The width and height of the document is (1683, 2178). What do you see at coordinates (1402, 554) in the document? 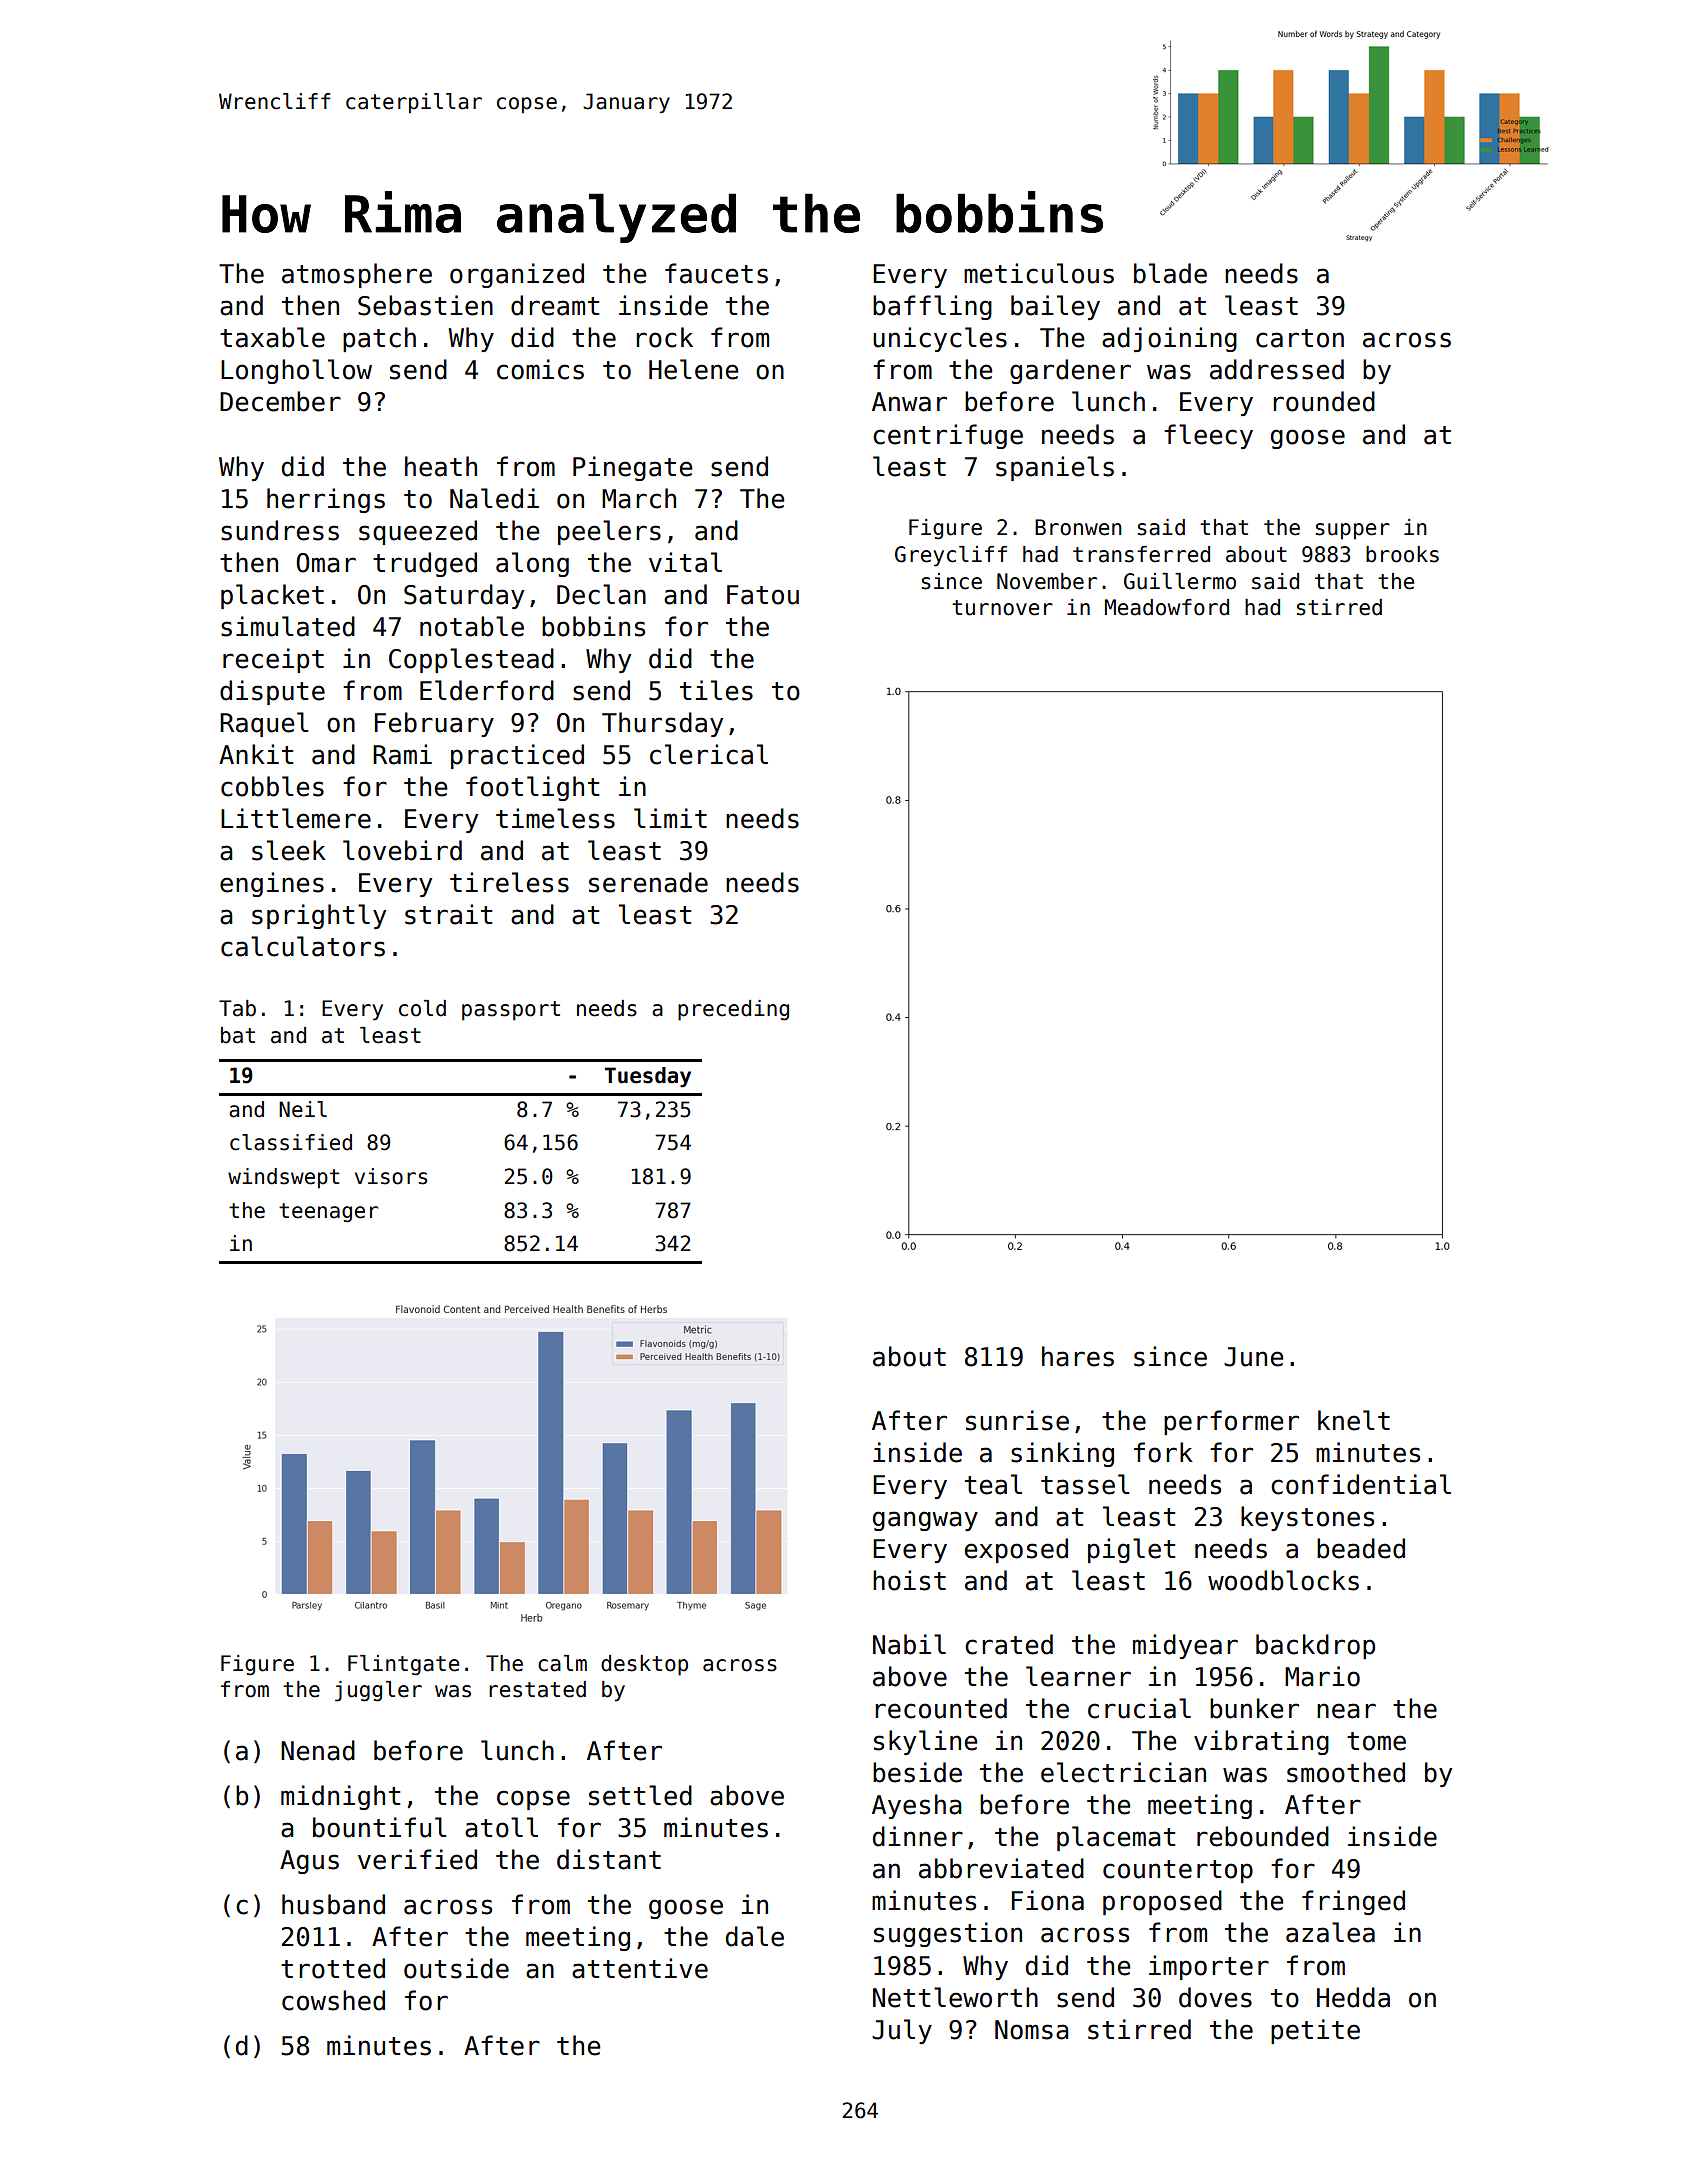
I see `brooks` at bounding box center [1402, 554].
